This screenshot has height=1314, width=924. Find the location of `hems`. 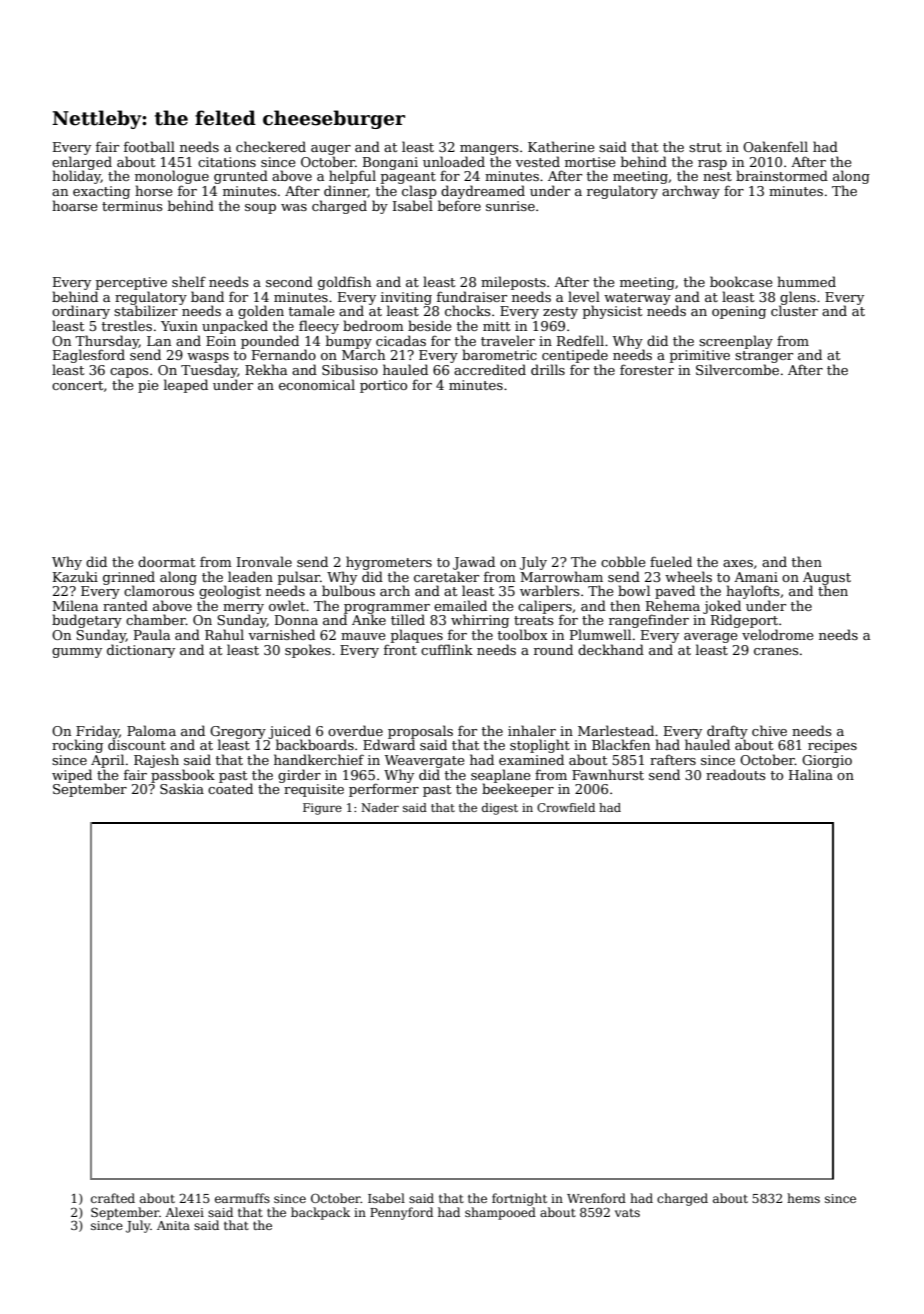

hems is located at coordinates (803, 1198).
